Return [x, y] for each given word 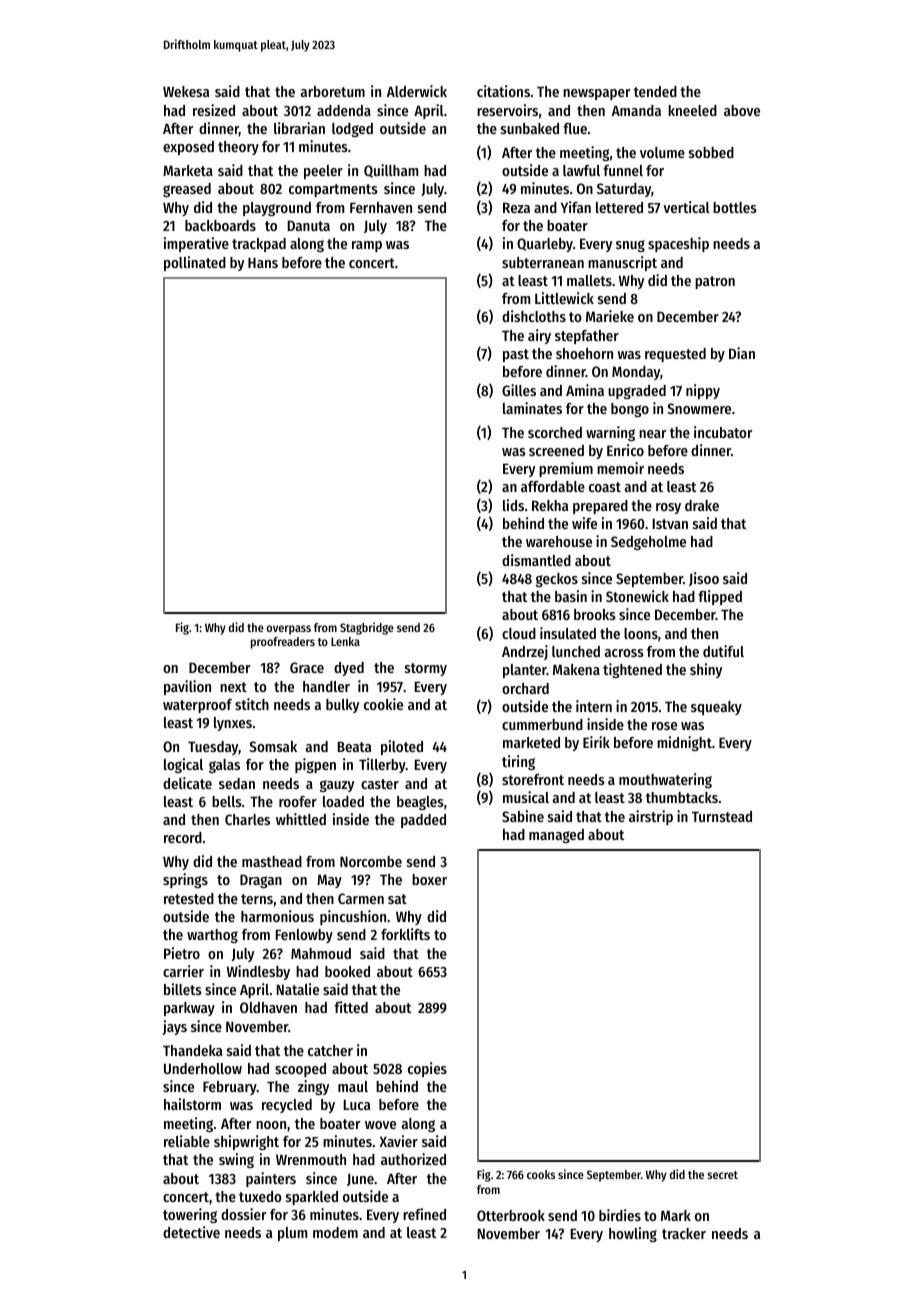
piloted [402, 747]
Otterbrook [511, 1215]
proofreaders [283, 643]
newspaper [596, 94]
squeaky [716, 708]
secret [722, 1175]
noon [271, 1125]
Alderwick [417, 91]
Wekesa [186, 91]
